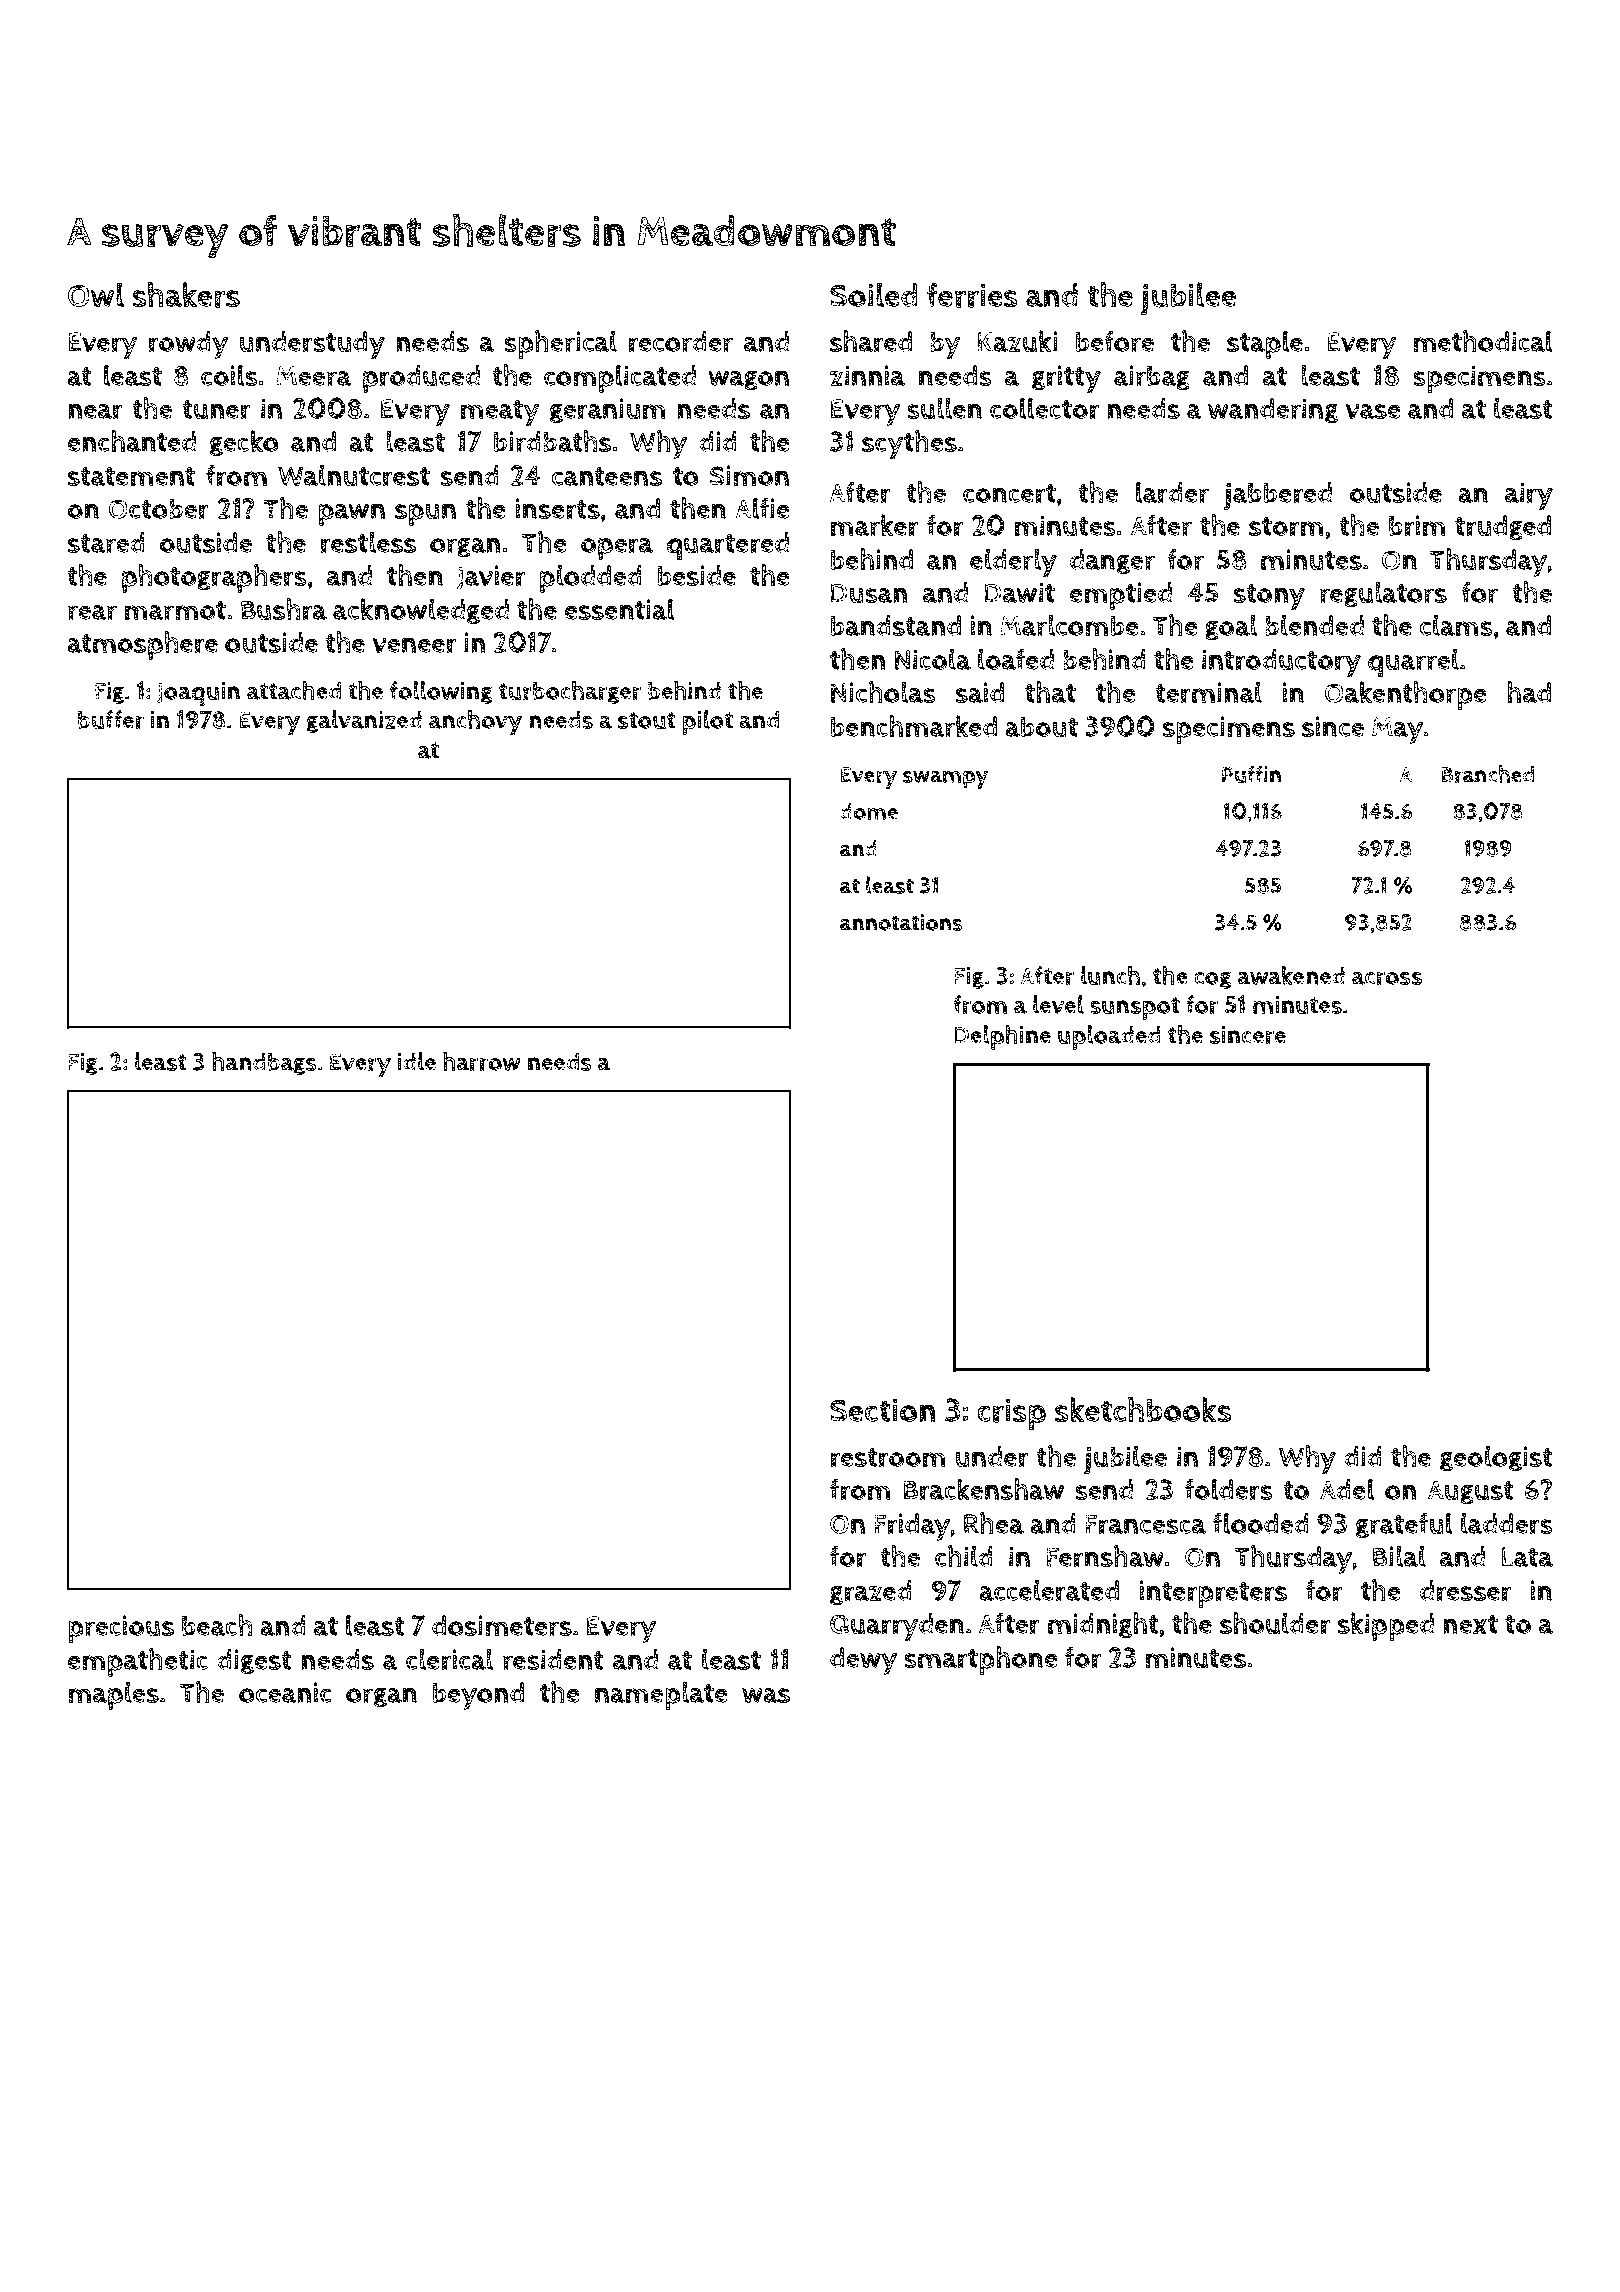 This image has width=1620, height=2292. I want to click on nameplate, so click(661, 1695).
